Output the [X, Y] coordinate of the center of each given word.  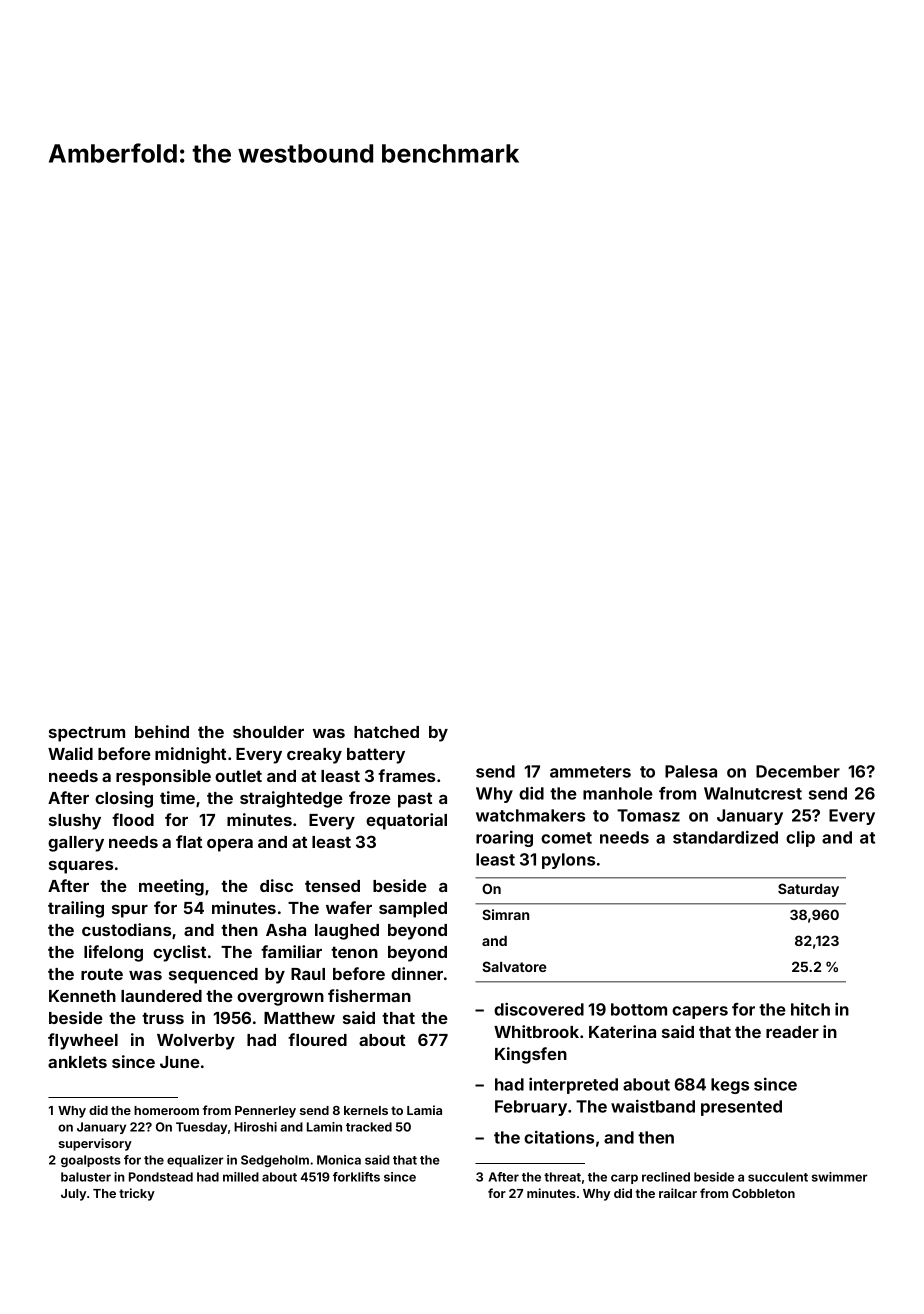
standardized [725, 837]
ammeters [590, 772]
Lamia [424, 1110]
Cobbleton [763, 1193]
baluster [86, 1177]
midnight [190, 755]
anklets [77, 1062]
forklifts [356, 1177]
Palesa [691, 771]
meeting [171, 887]
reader [792, 1032]
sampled [413, 910]
